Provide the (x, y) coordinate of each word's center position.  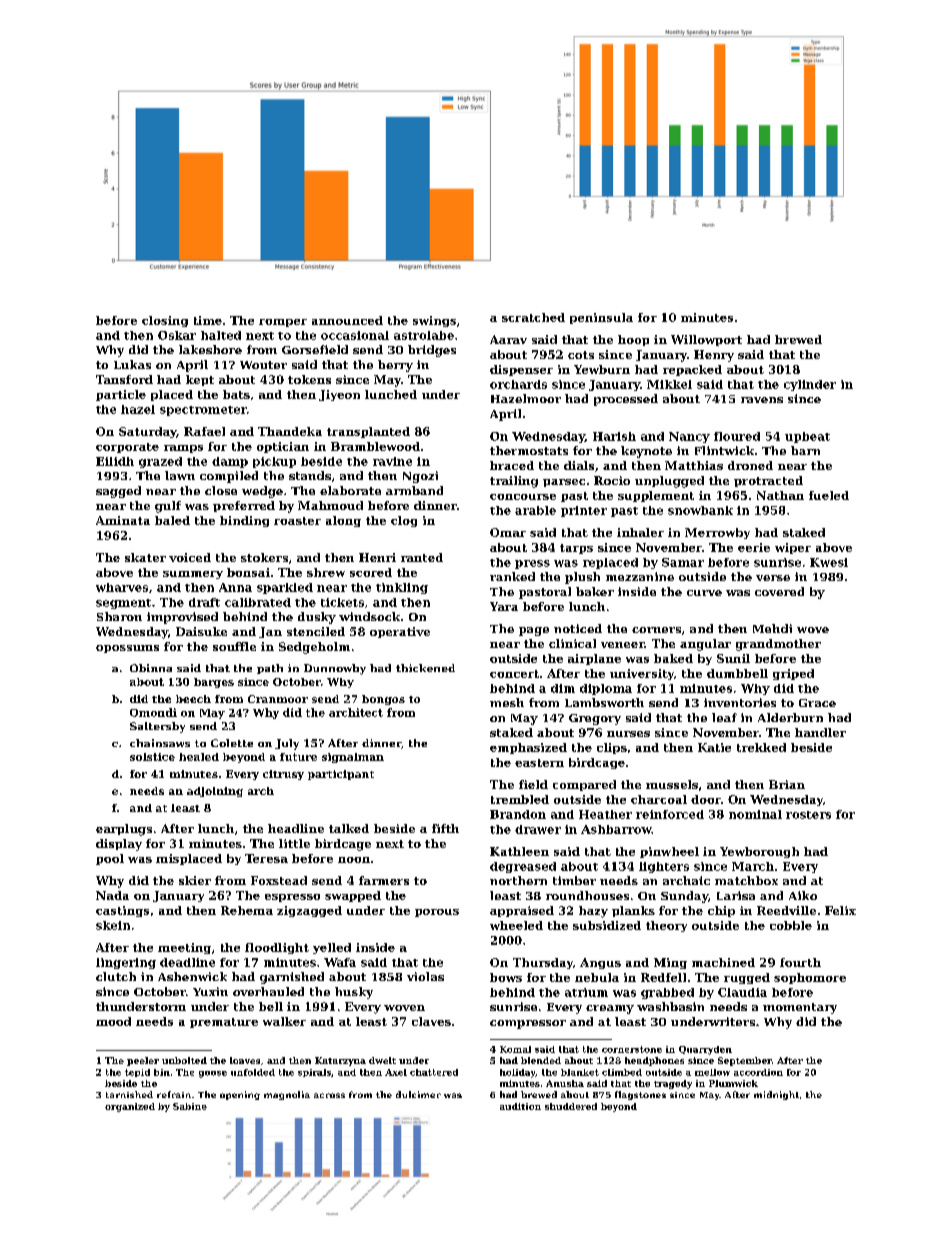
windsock (369, 616)
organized (130, 1107)
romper (283, 323)
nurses (628, 734)
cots (581, 355)
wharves (122, 587)
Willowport (706, 340)
